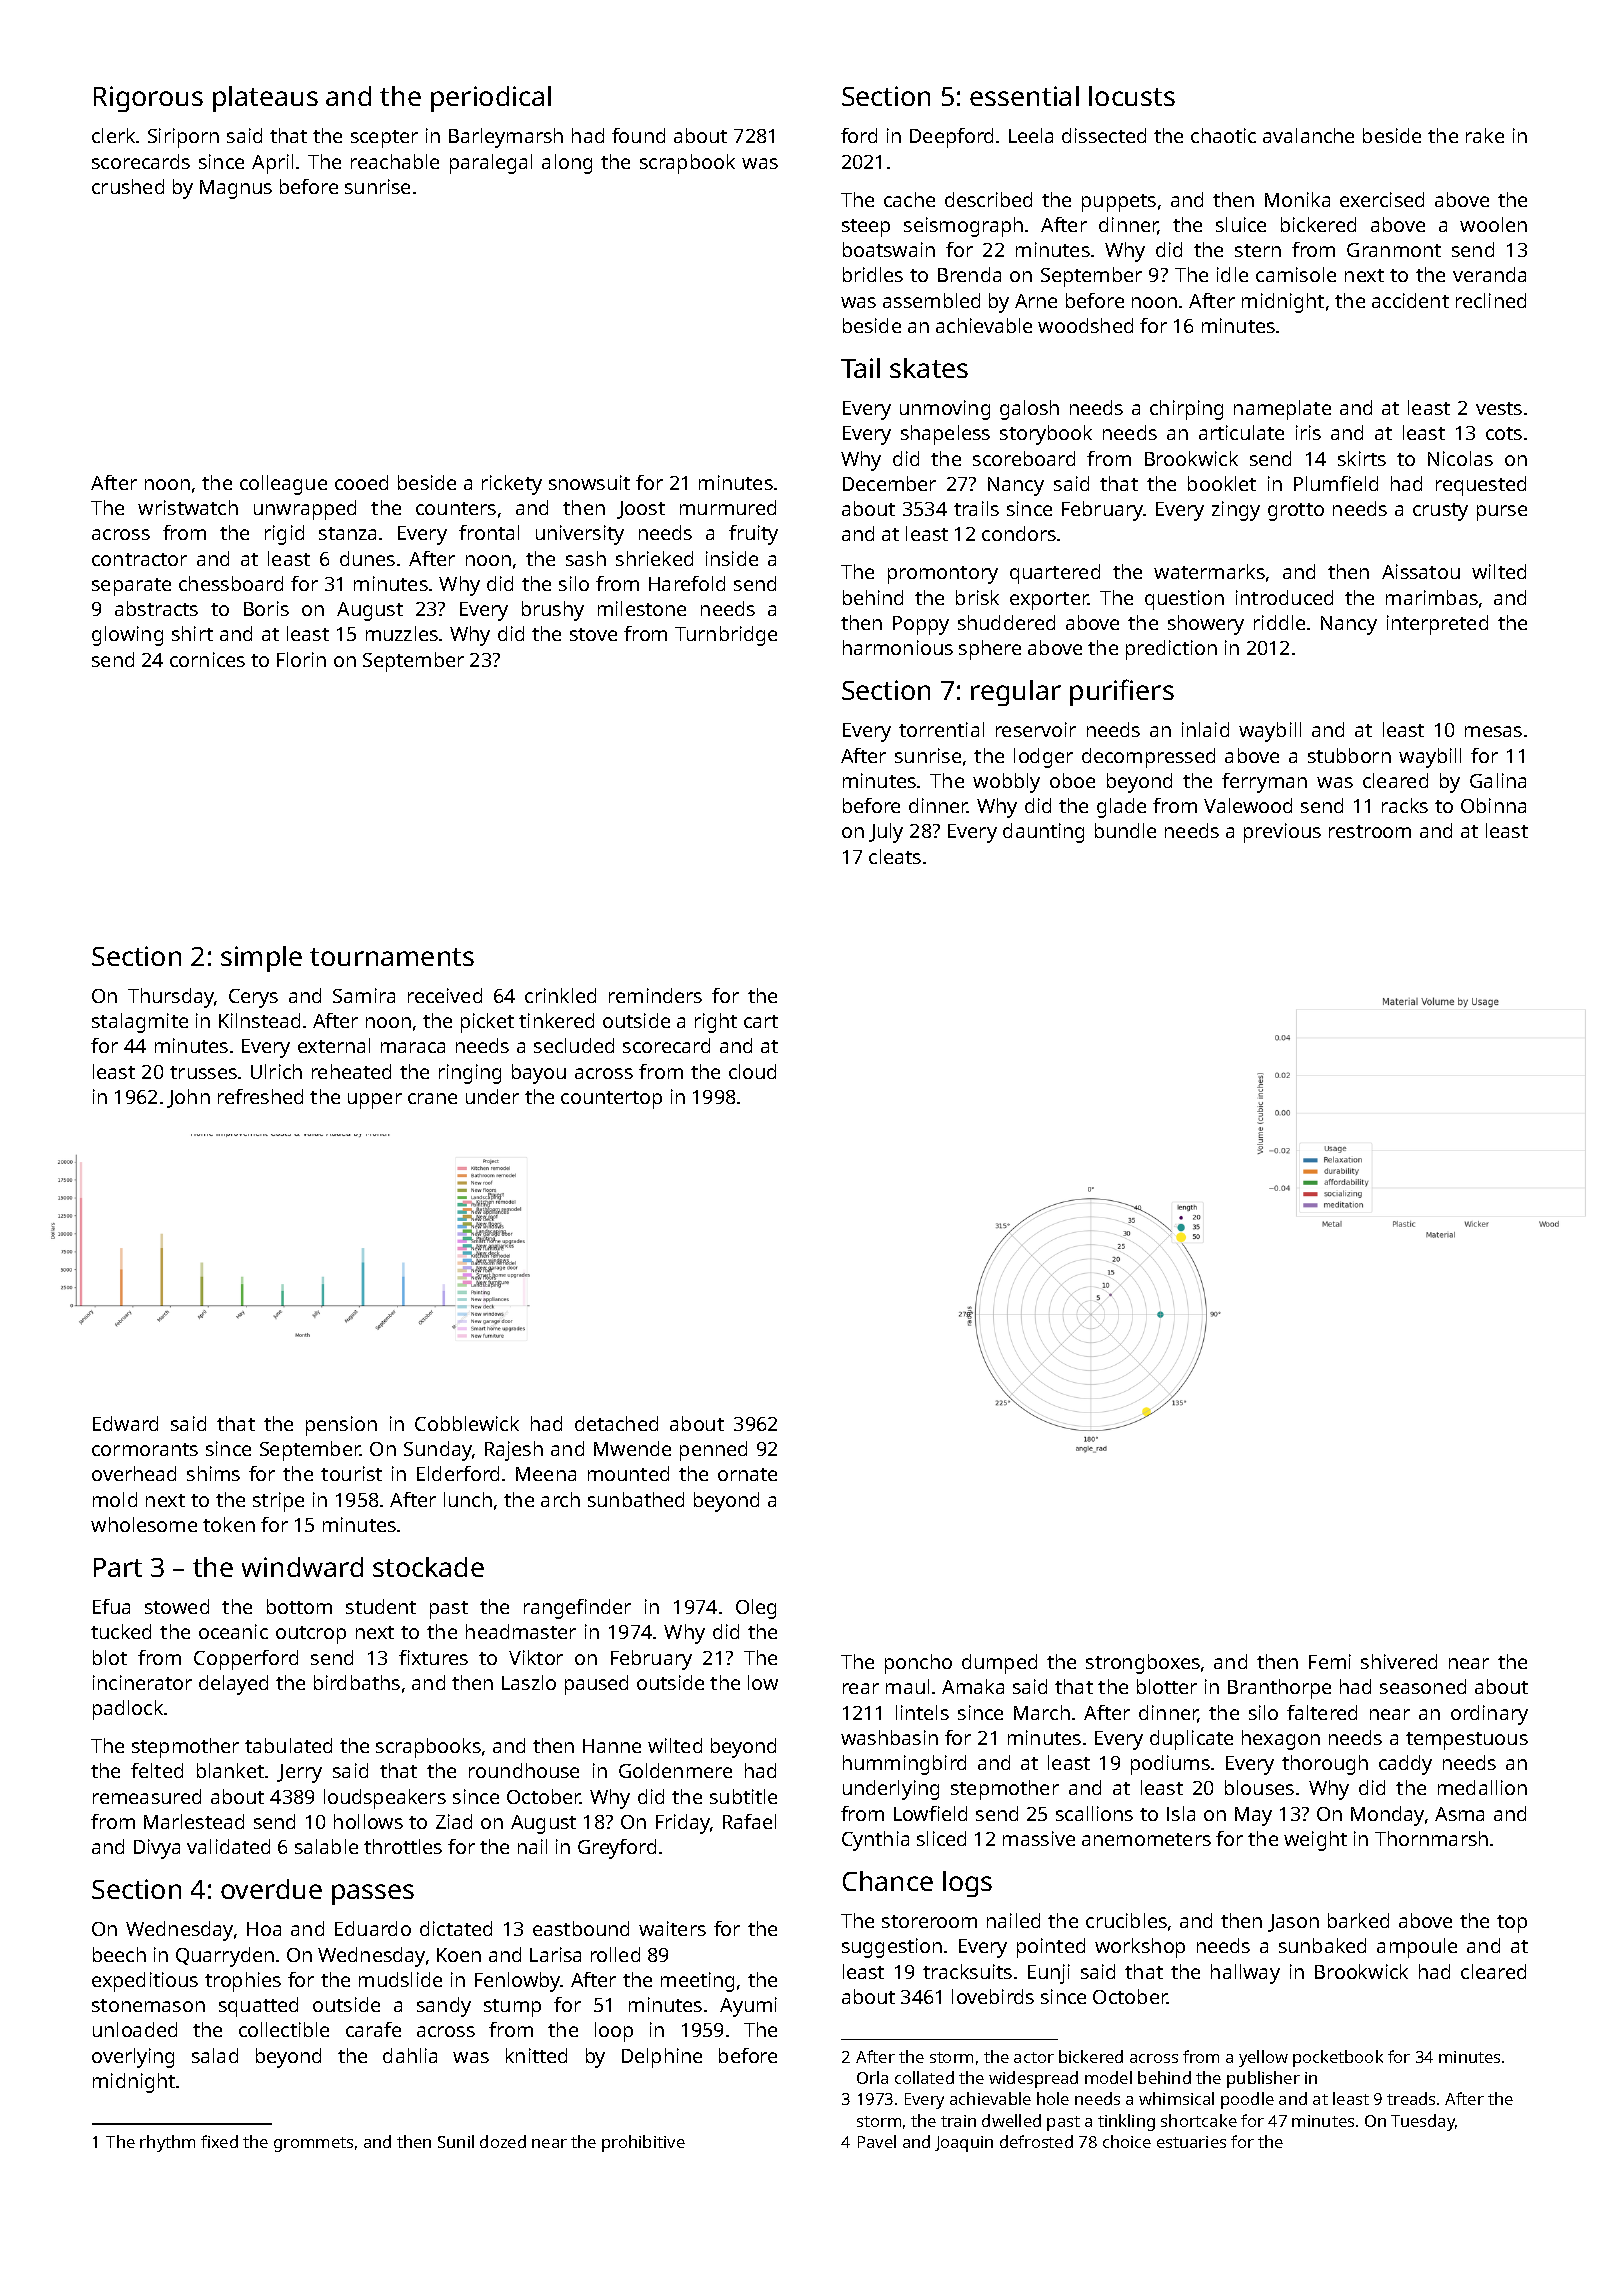 The width and height of the page is (1620, 2292). Describe the element at coordinates (753, 535) in the page. I see `fruity` at that location.
